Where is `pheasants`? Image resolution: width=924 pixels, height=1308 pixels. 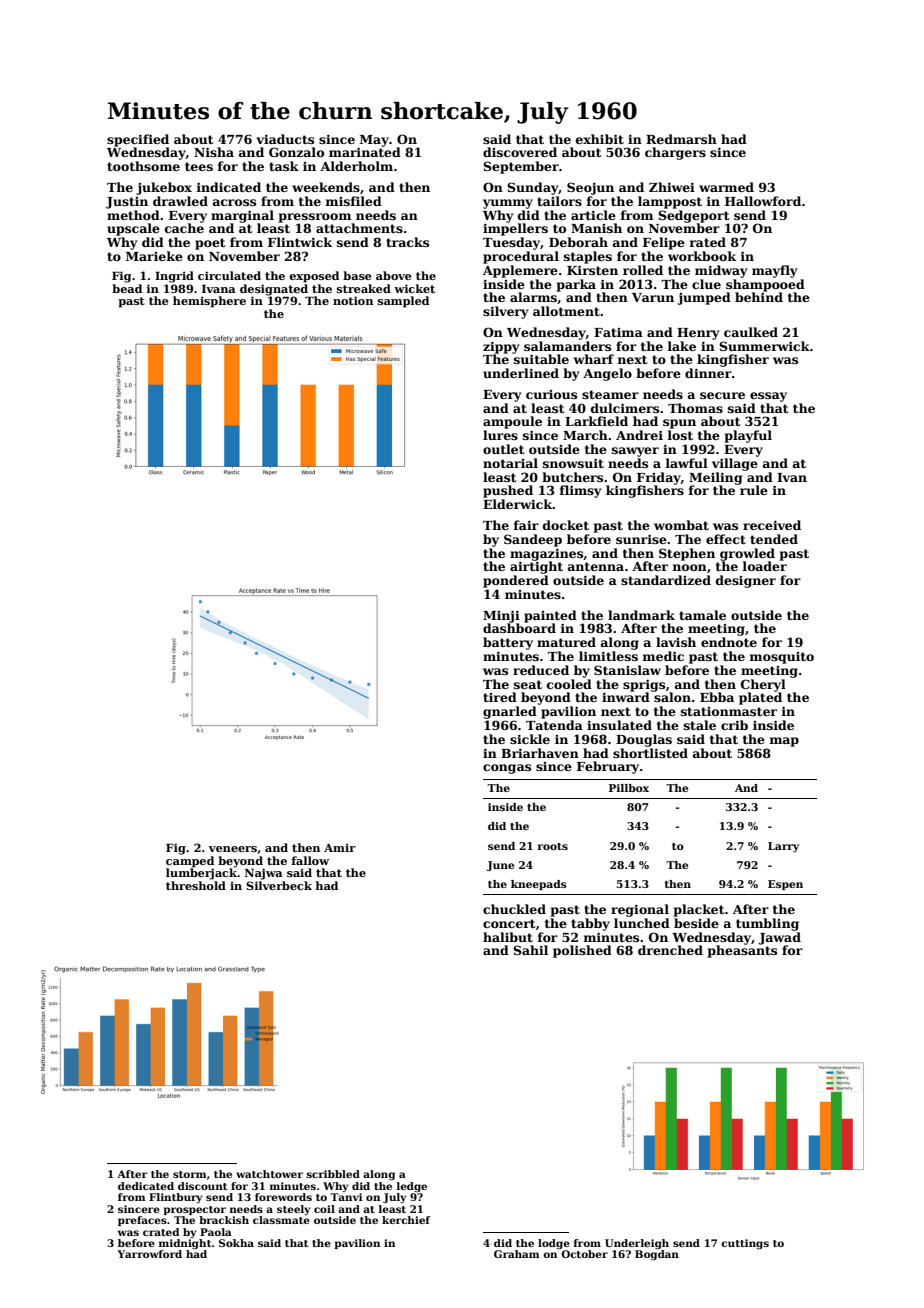 pheasants is located at coordinates (742, 951).
